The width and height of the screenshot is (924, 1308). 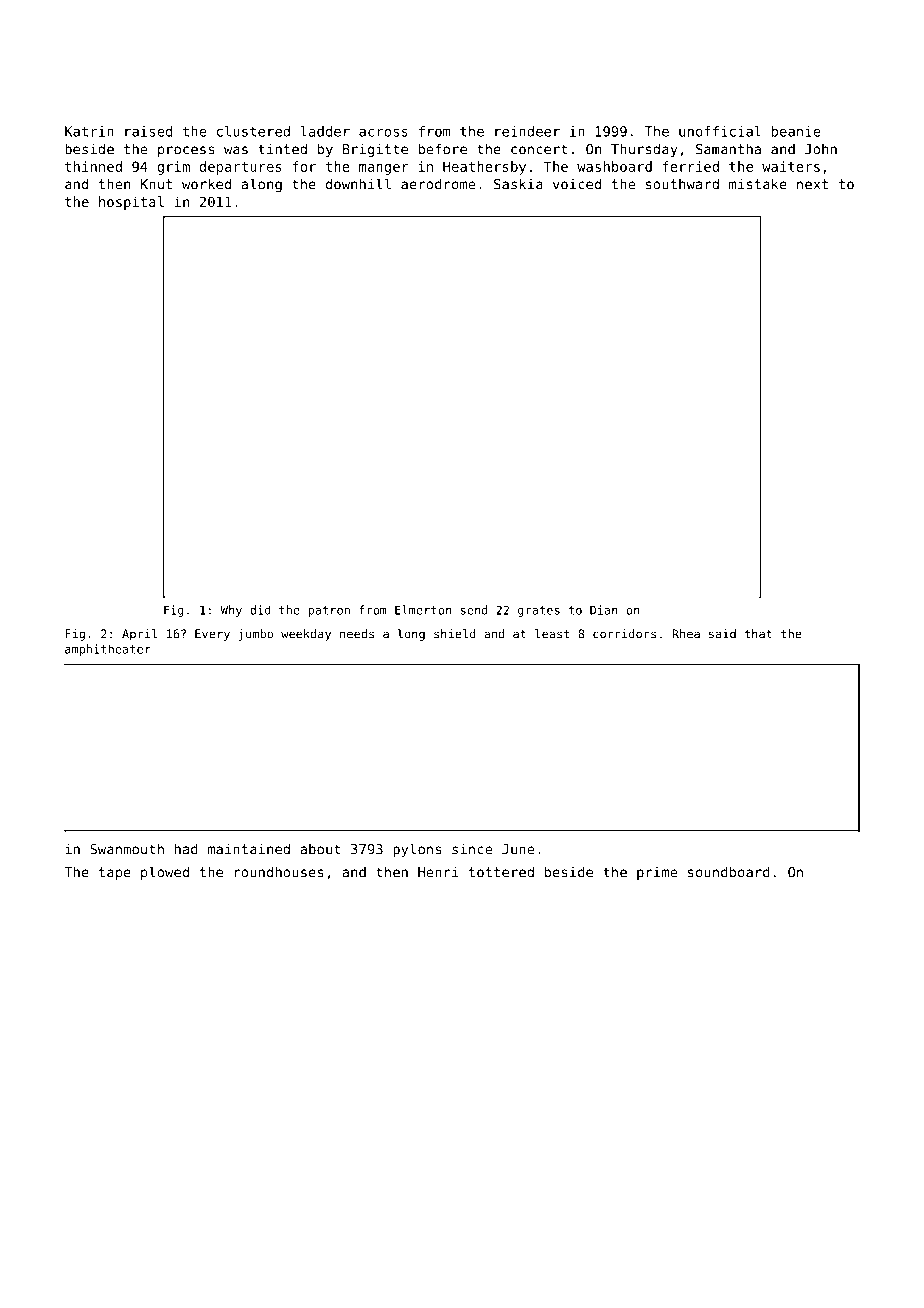 What do you see at coordinates (115, 873) in the screenshot?
I see `tape` at bounding box center [115, 873].
